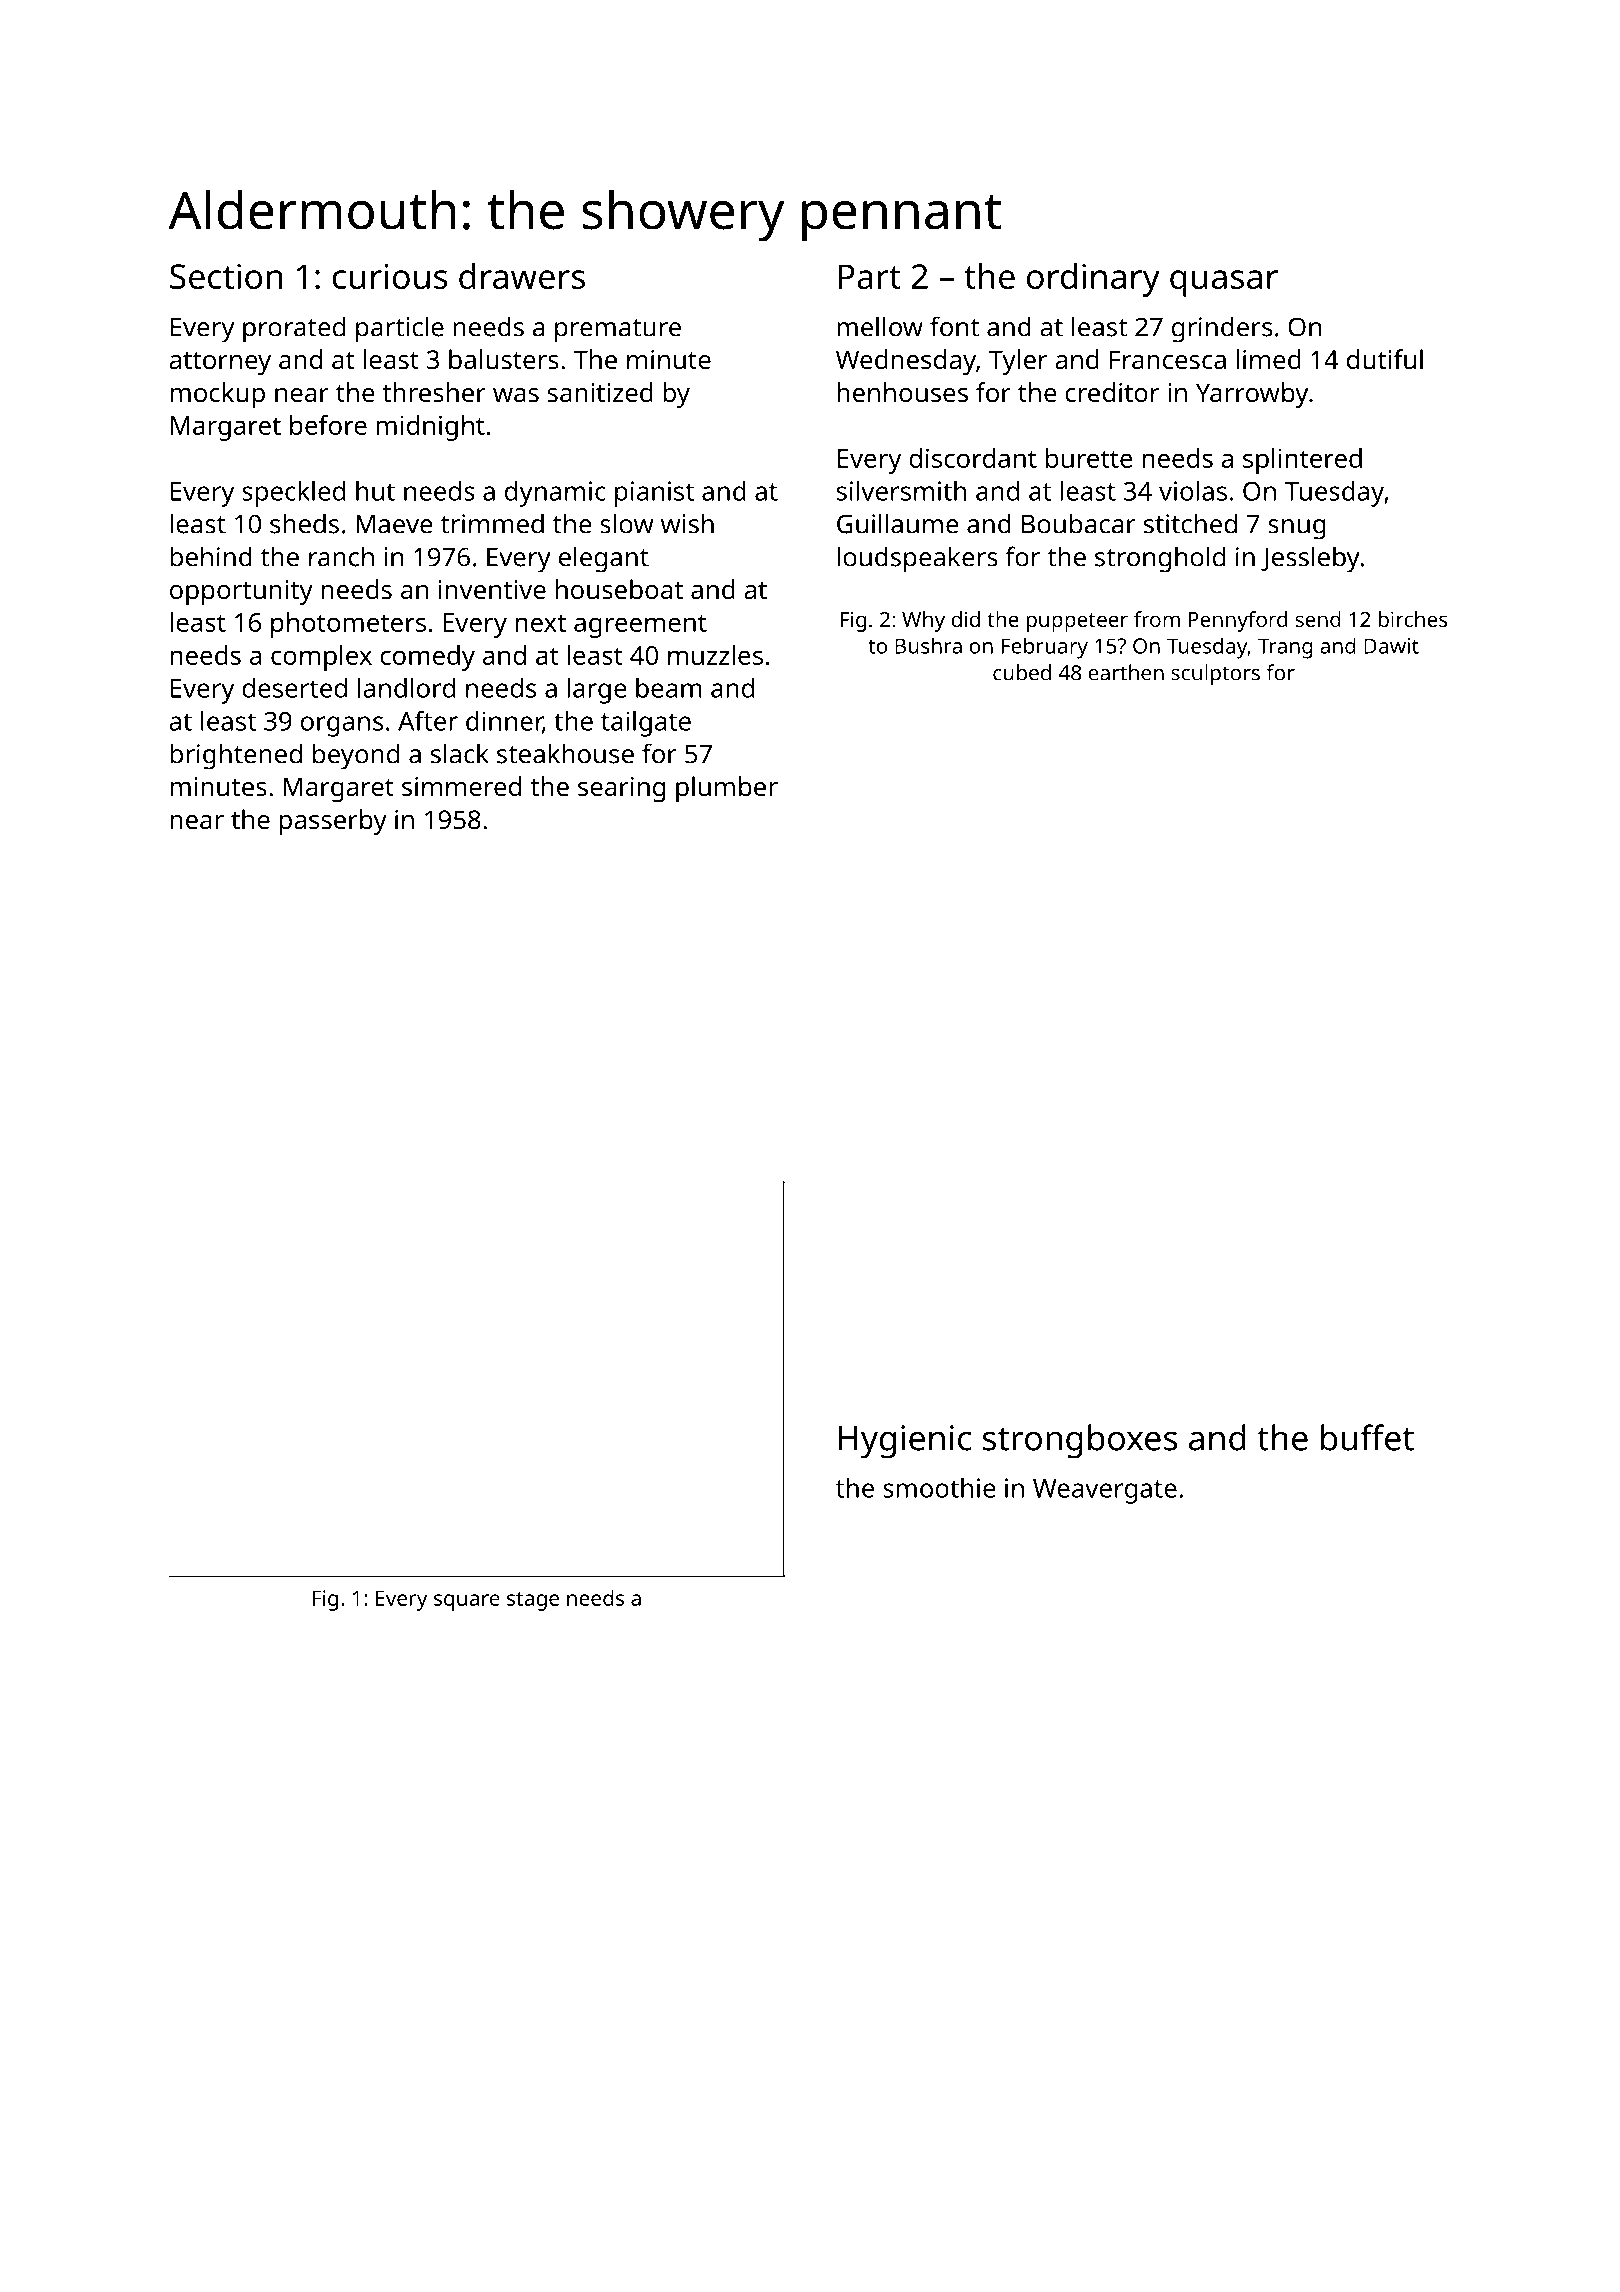 The image size is (1620, 2292). What do you see at coordinates (1367, 1437) in the screenshot?
I see `buffet` at bounding box center [1367, 1437].
